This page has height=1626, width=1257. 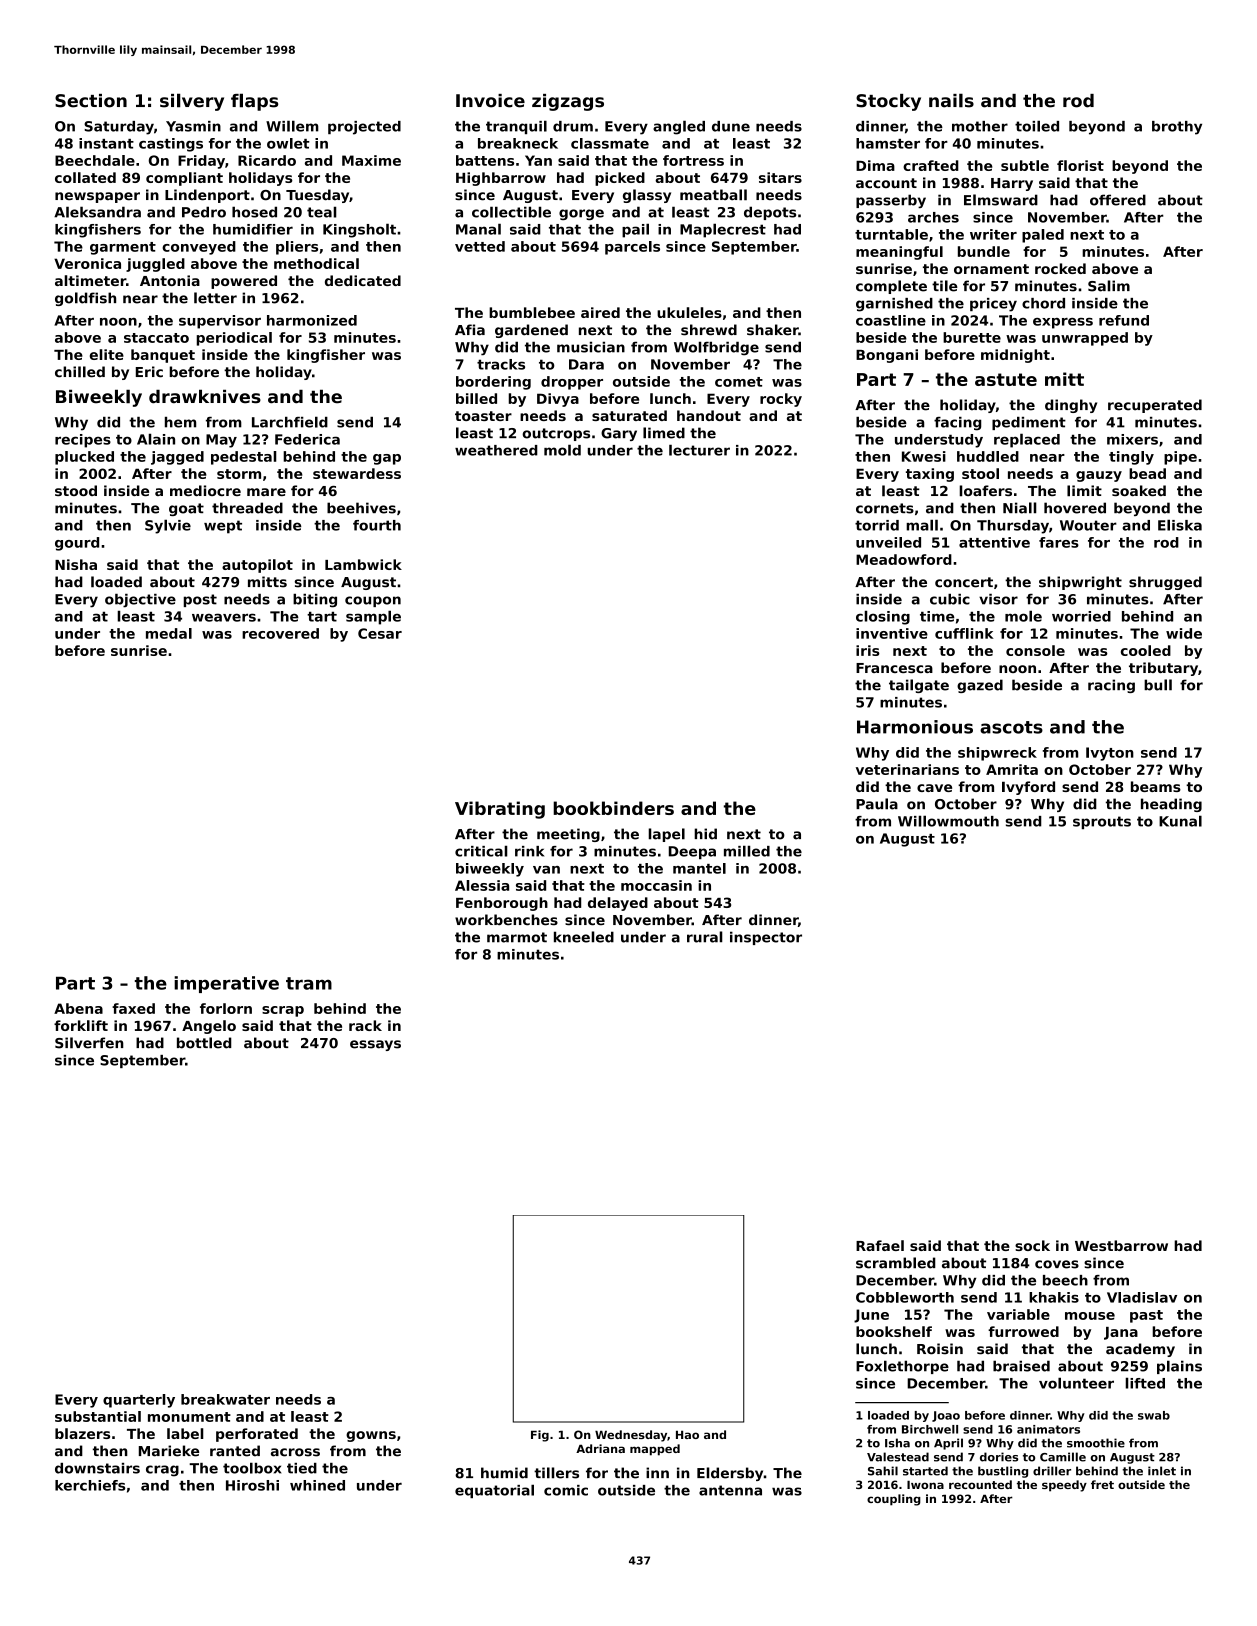 I want to click on kerchiefs, so click(x=90, y=1485).
